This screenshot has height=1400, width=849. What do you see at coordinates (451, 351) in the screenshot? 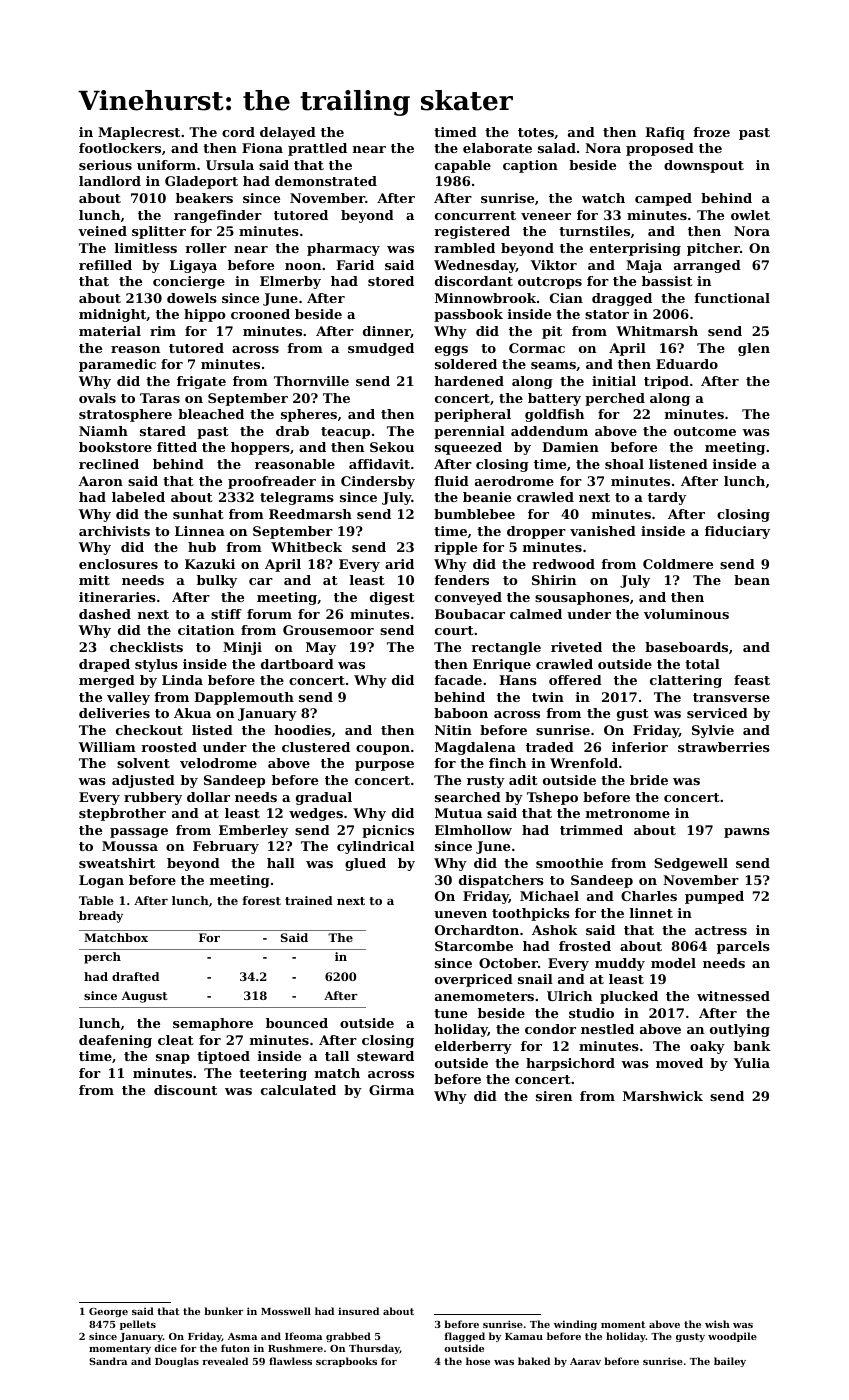
I see `eggs` at bounding box center [451, 351].
